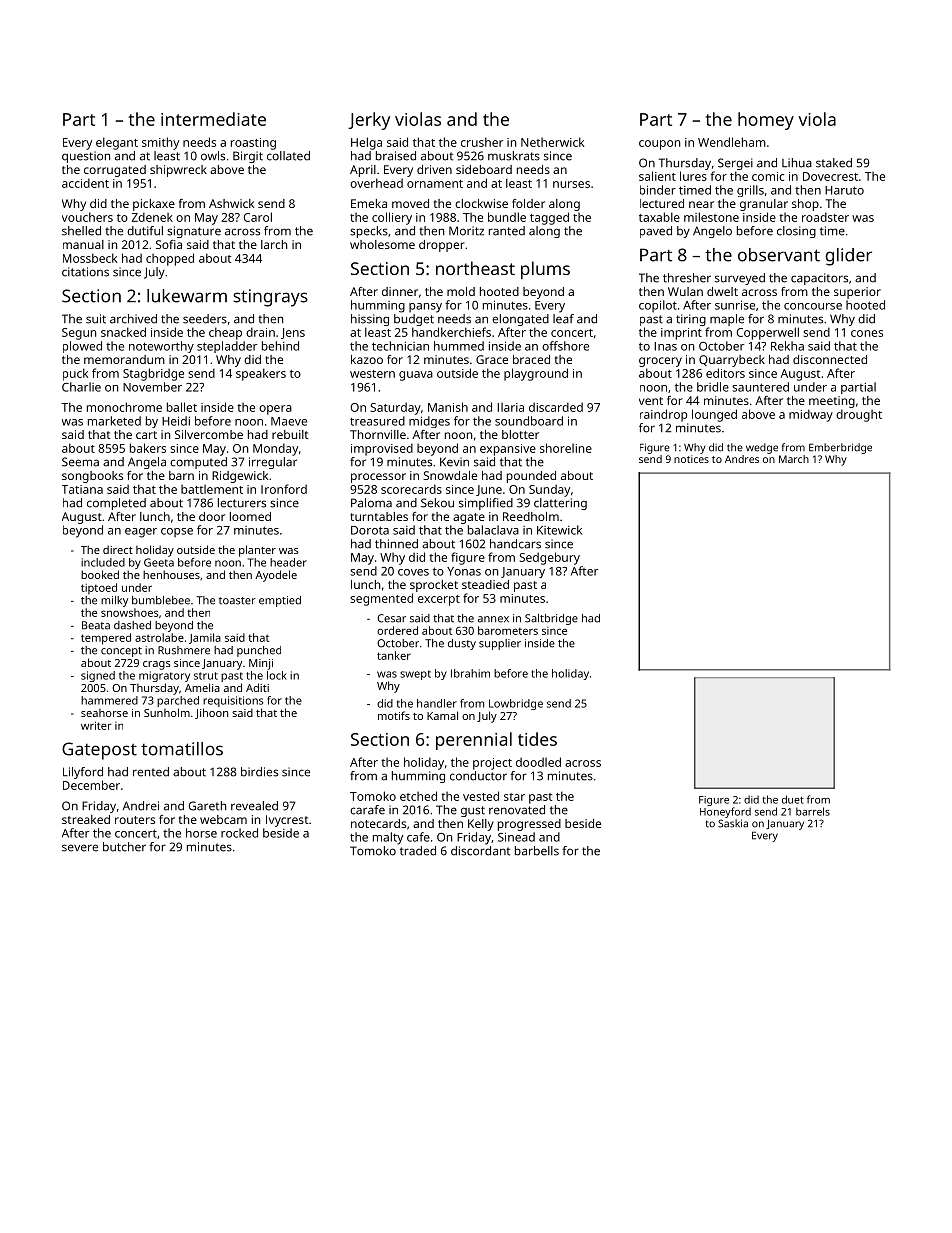 The image size is (952, 1233). What do you see at coordinates (768, 333) in the document?
I see `Copperwell` at bounding box center [768, 333].
